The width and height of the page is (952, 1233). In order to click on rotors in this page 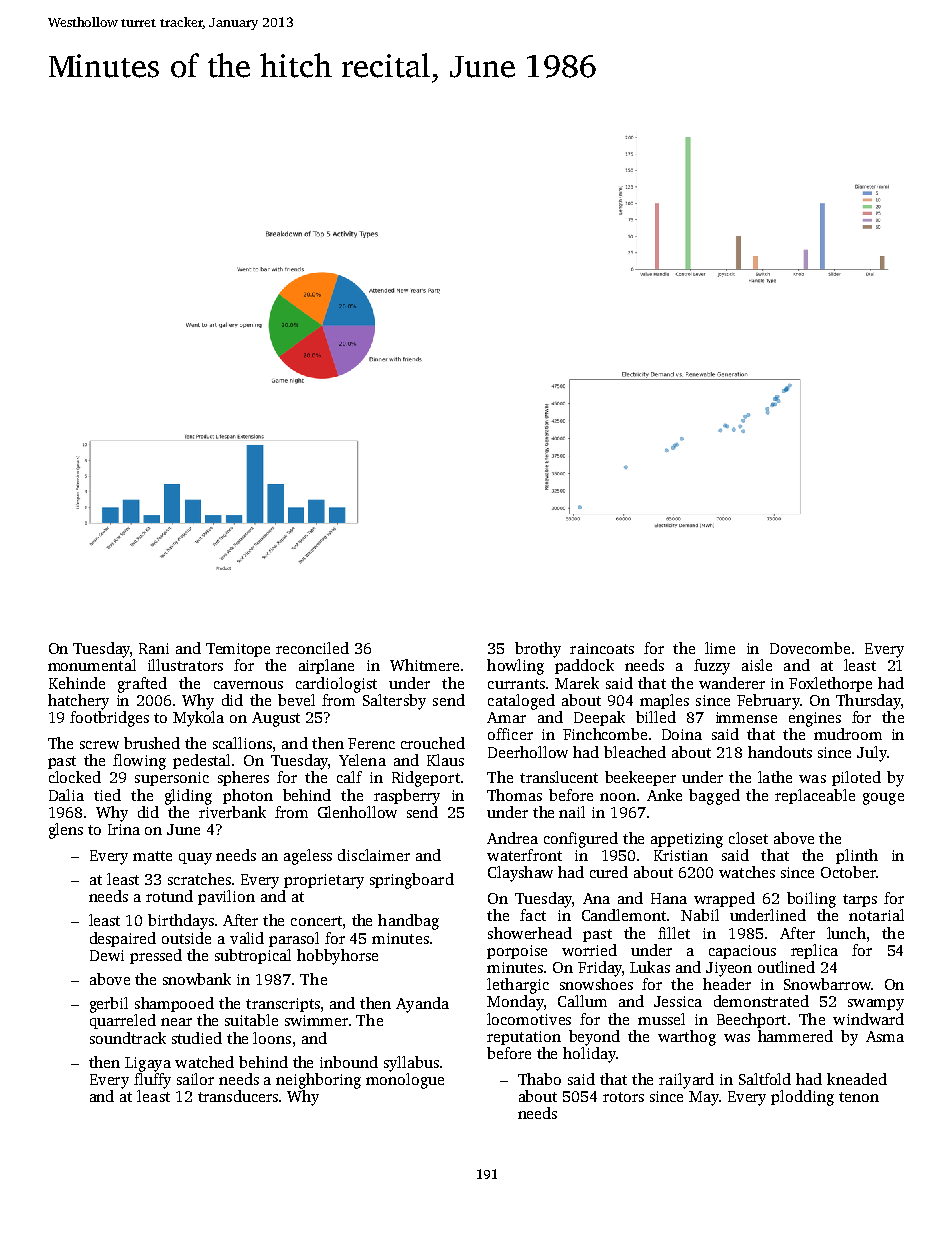, I will do `click(623, 1097)`.
